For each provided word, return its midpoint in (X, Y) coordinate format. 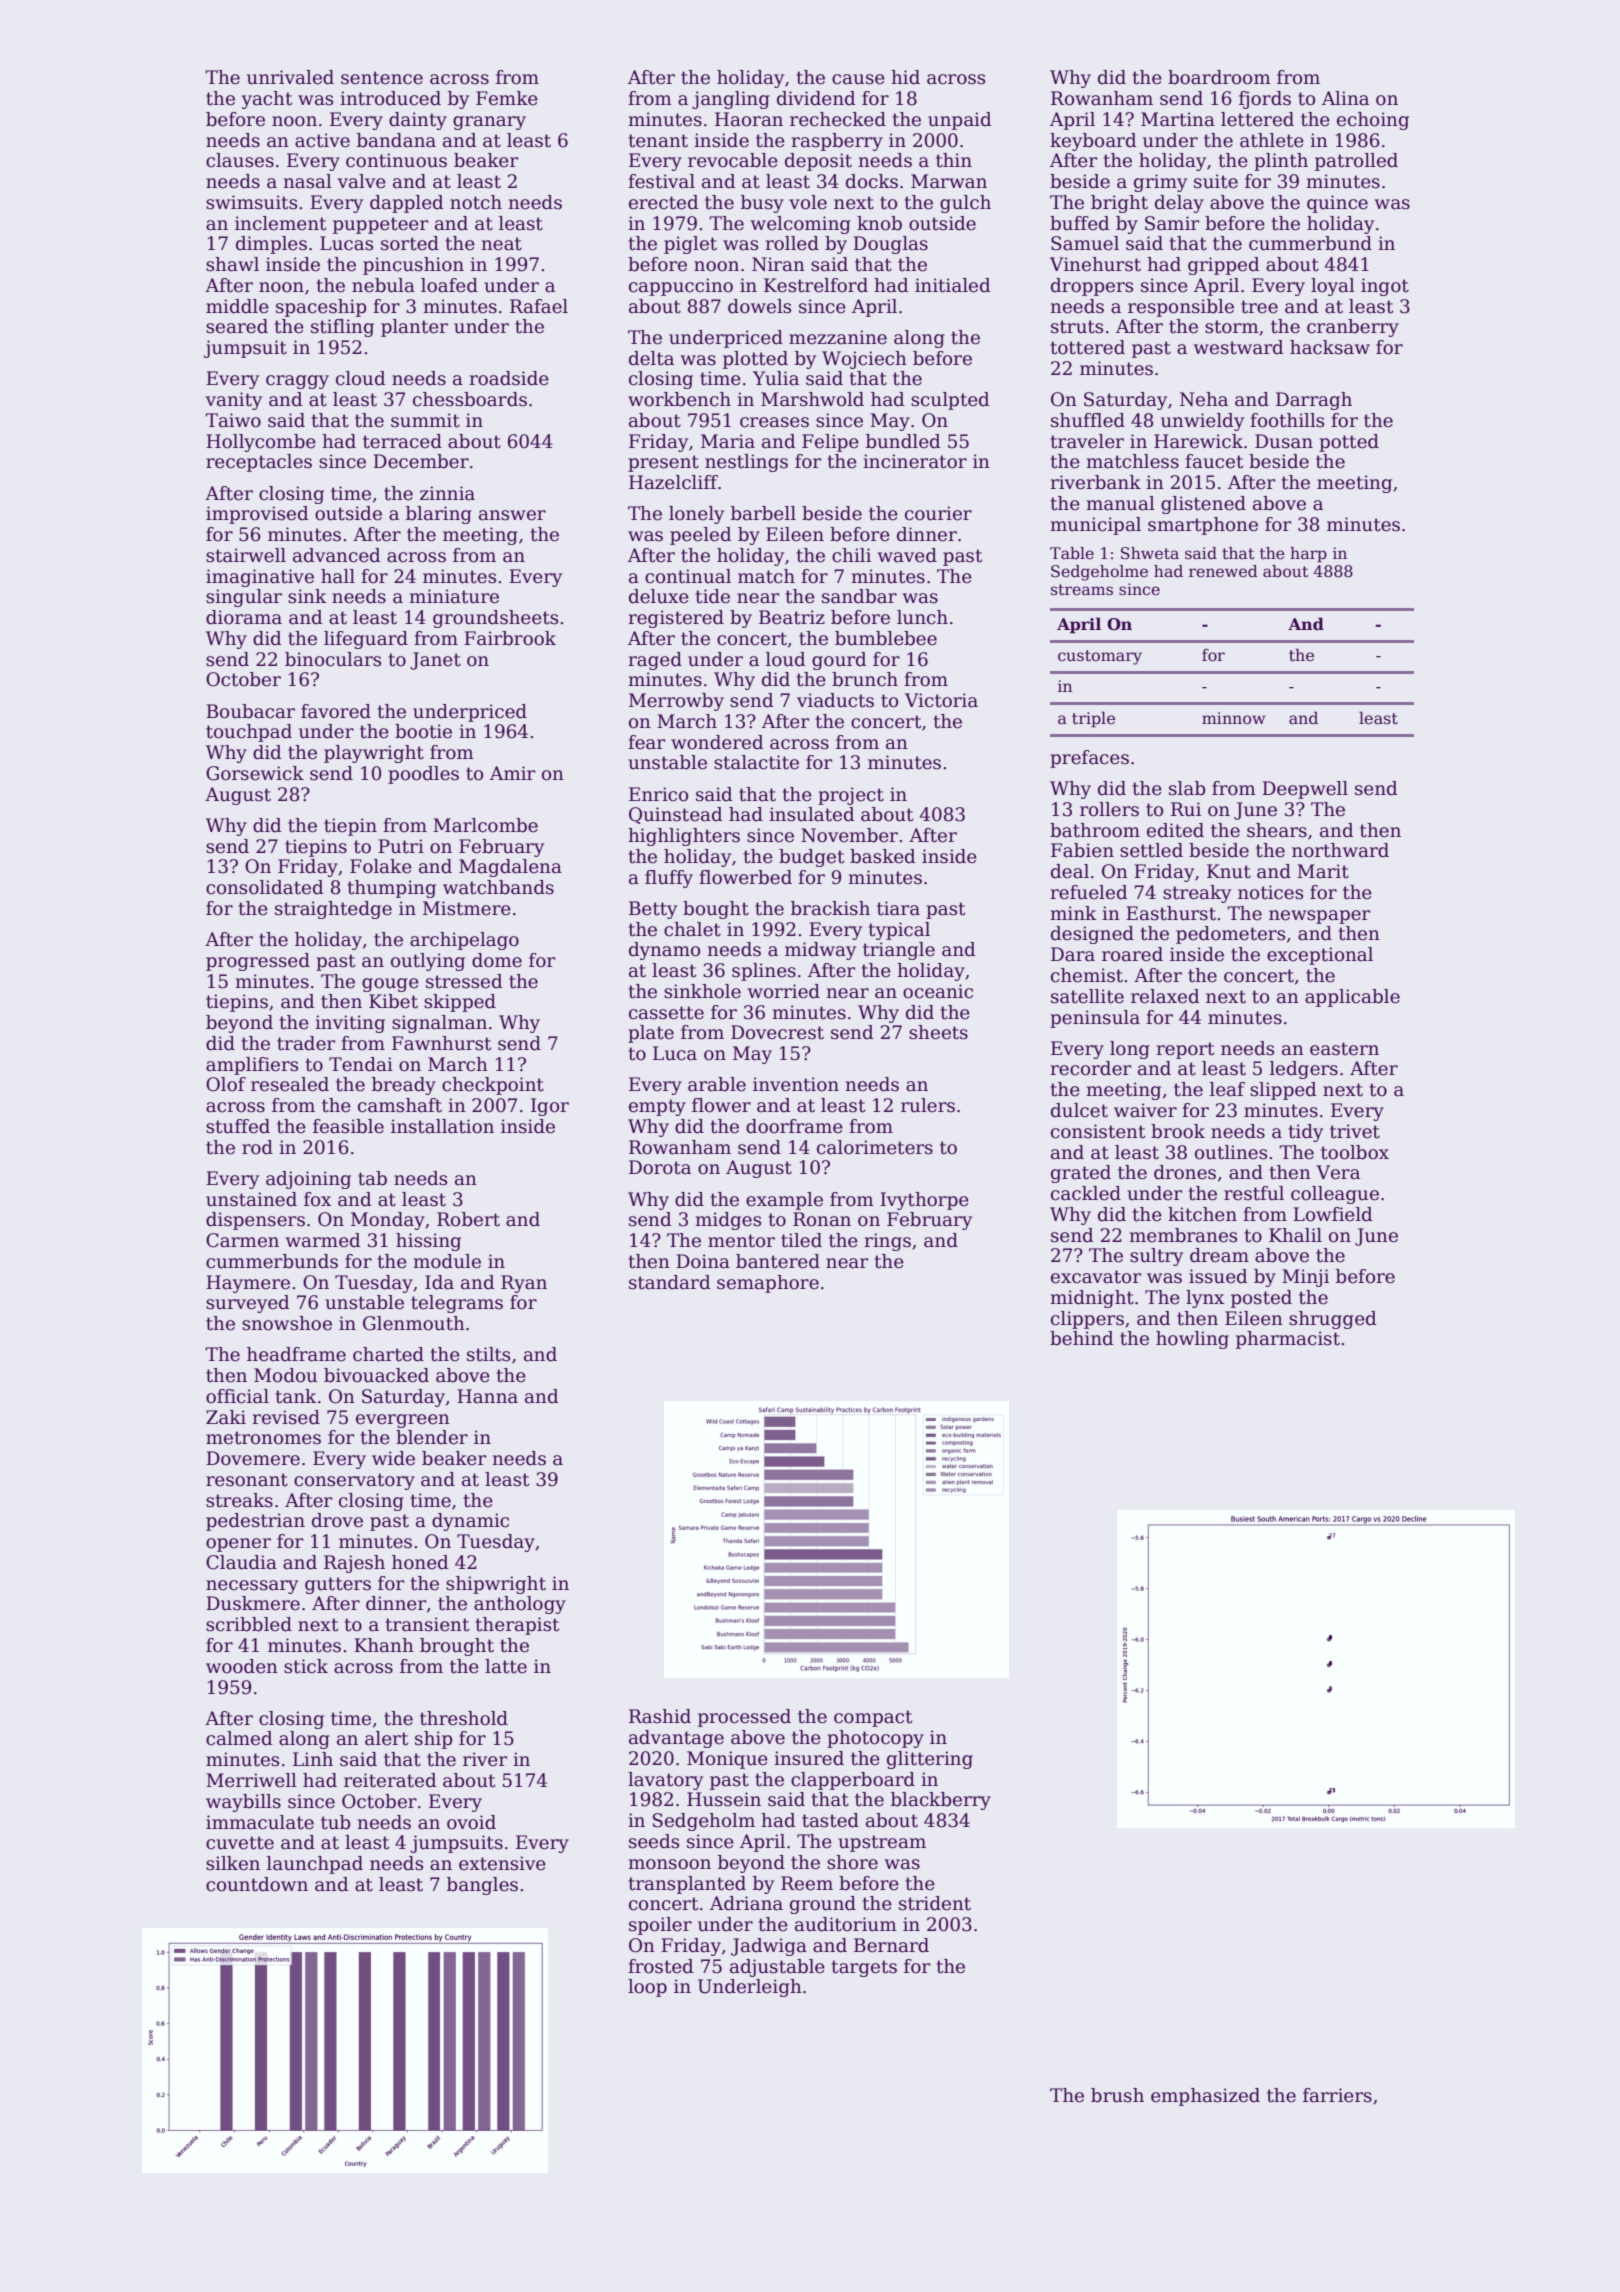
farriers (1337, 2095)
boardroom (1219, 77)
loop (647, 1988)
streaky (1197, 894)
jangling (731, 100)
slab (1187, 788)
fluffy (669, 879)
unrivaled (290, 77)
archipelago (464, 941)
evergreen (403, 1421)
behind (1082, 1338)
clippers (1087, 1320)
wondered (717, 742)
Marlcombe (485, 825)
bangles (482, 1886)
